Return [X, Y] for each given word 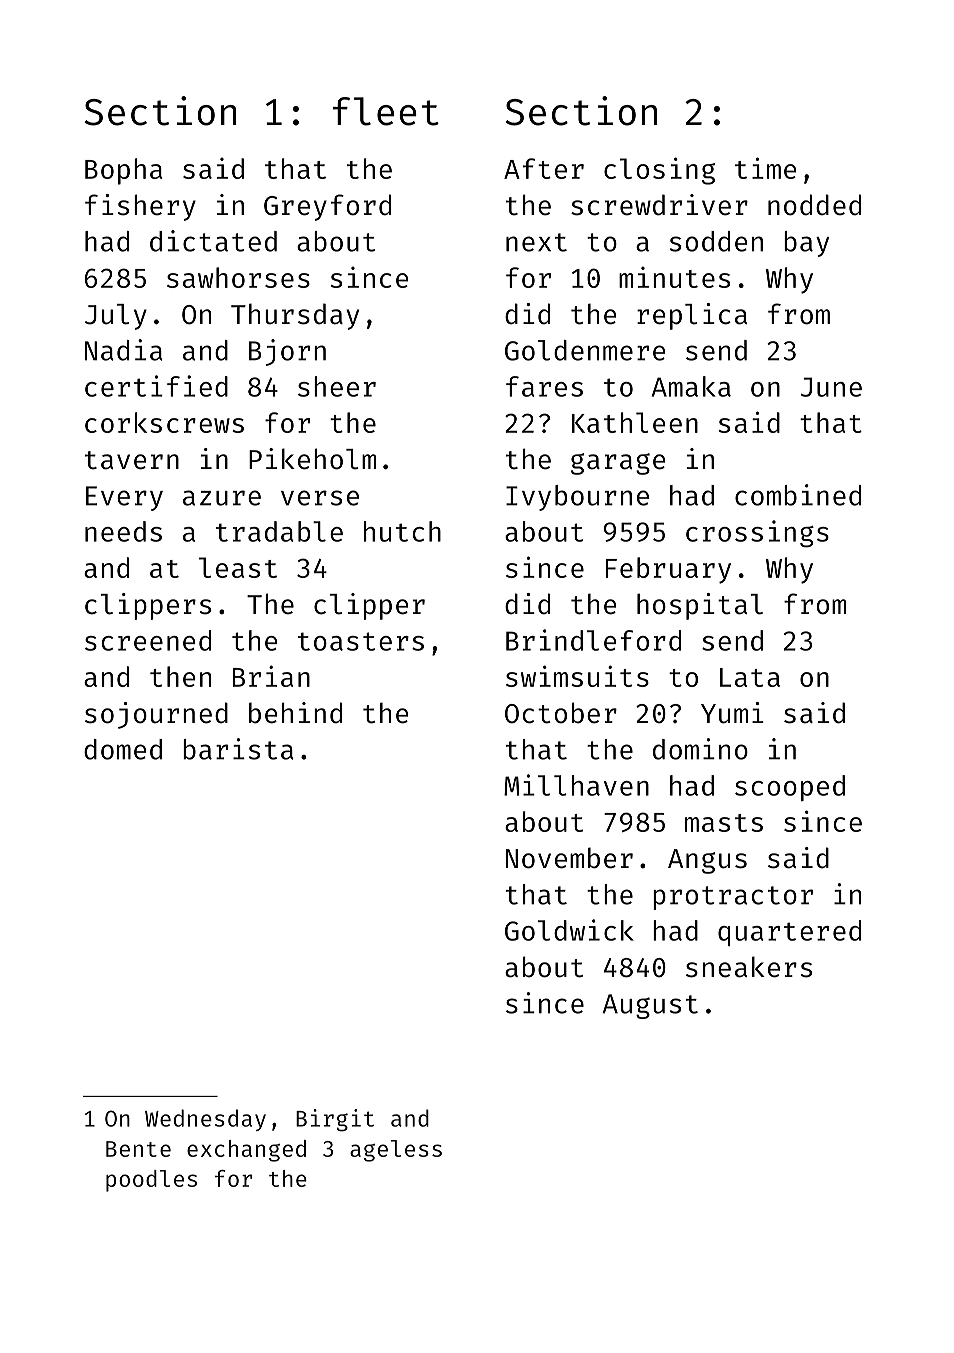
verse [320, 498]
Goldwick [569, 930]
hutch [402, 531]
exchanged [246, 1151]
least [238, 567]
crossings [757, 534]
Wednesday [205, 1120]
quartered [789, 933]
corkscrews [164, 422]
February [668, 570]
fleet [386, 111]
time [765, 168]
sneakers [749, 967]
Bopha [124, 171]
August [650, 1006]
